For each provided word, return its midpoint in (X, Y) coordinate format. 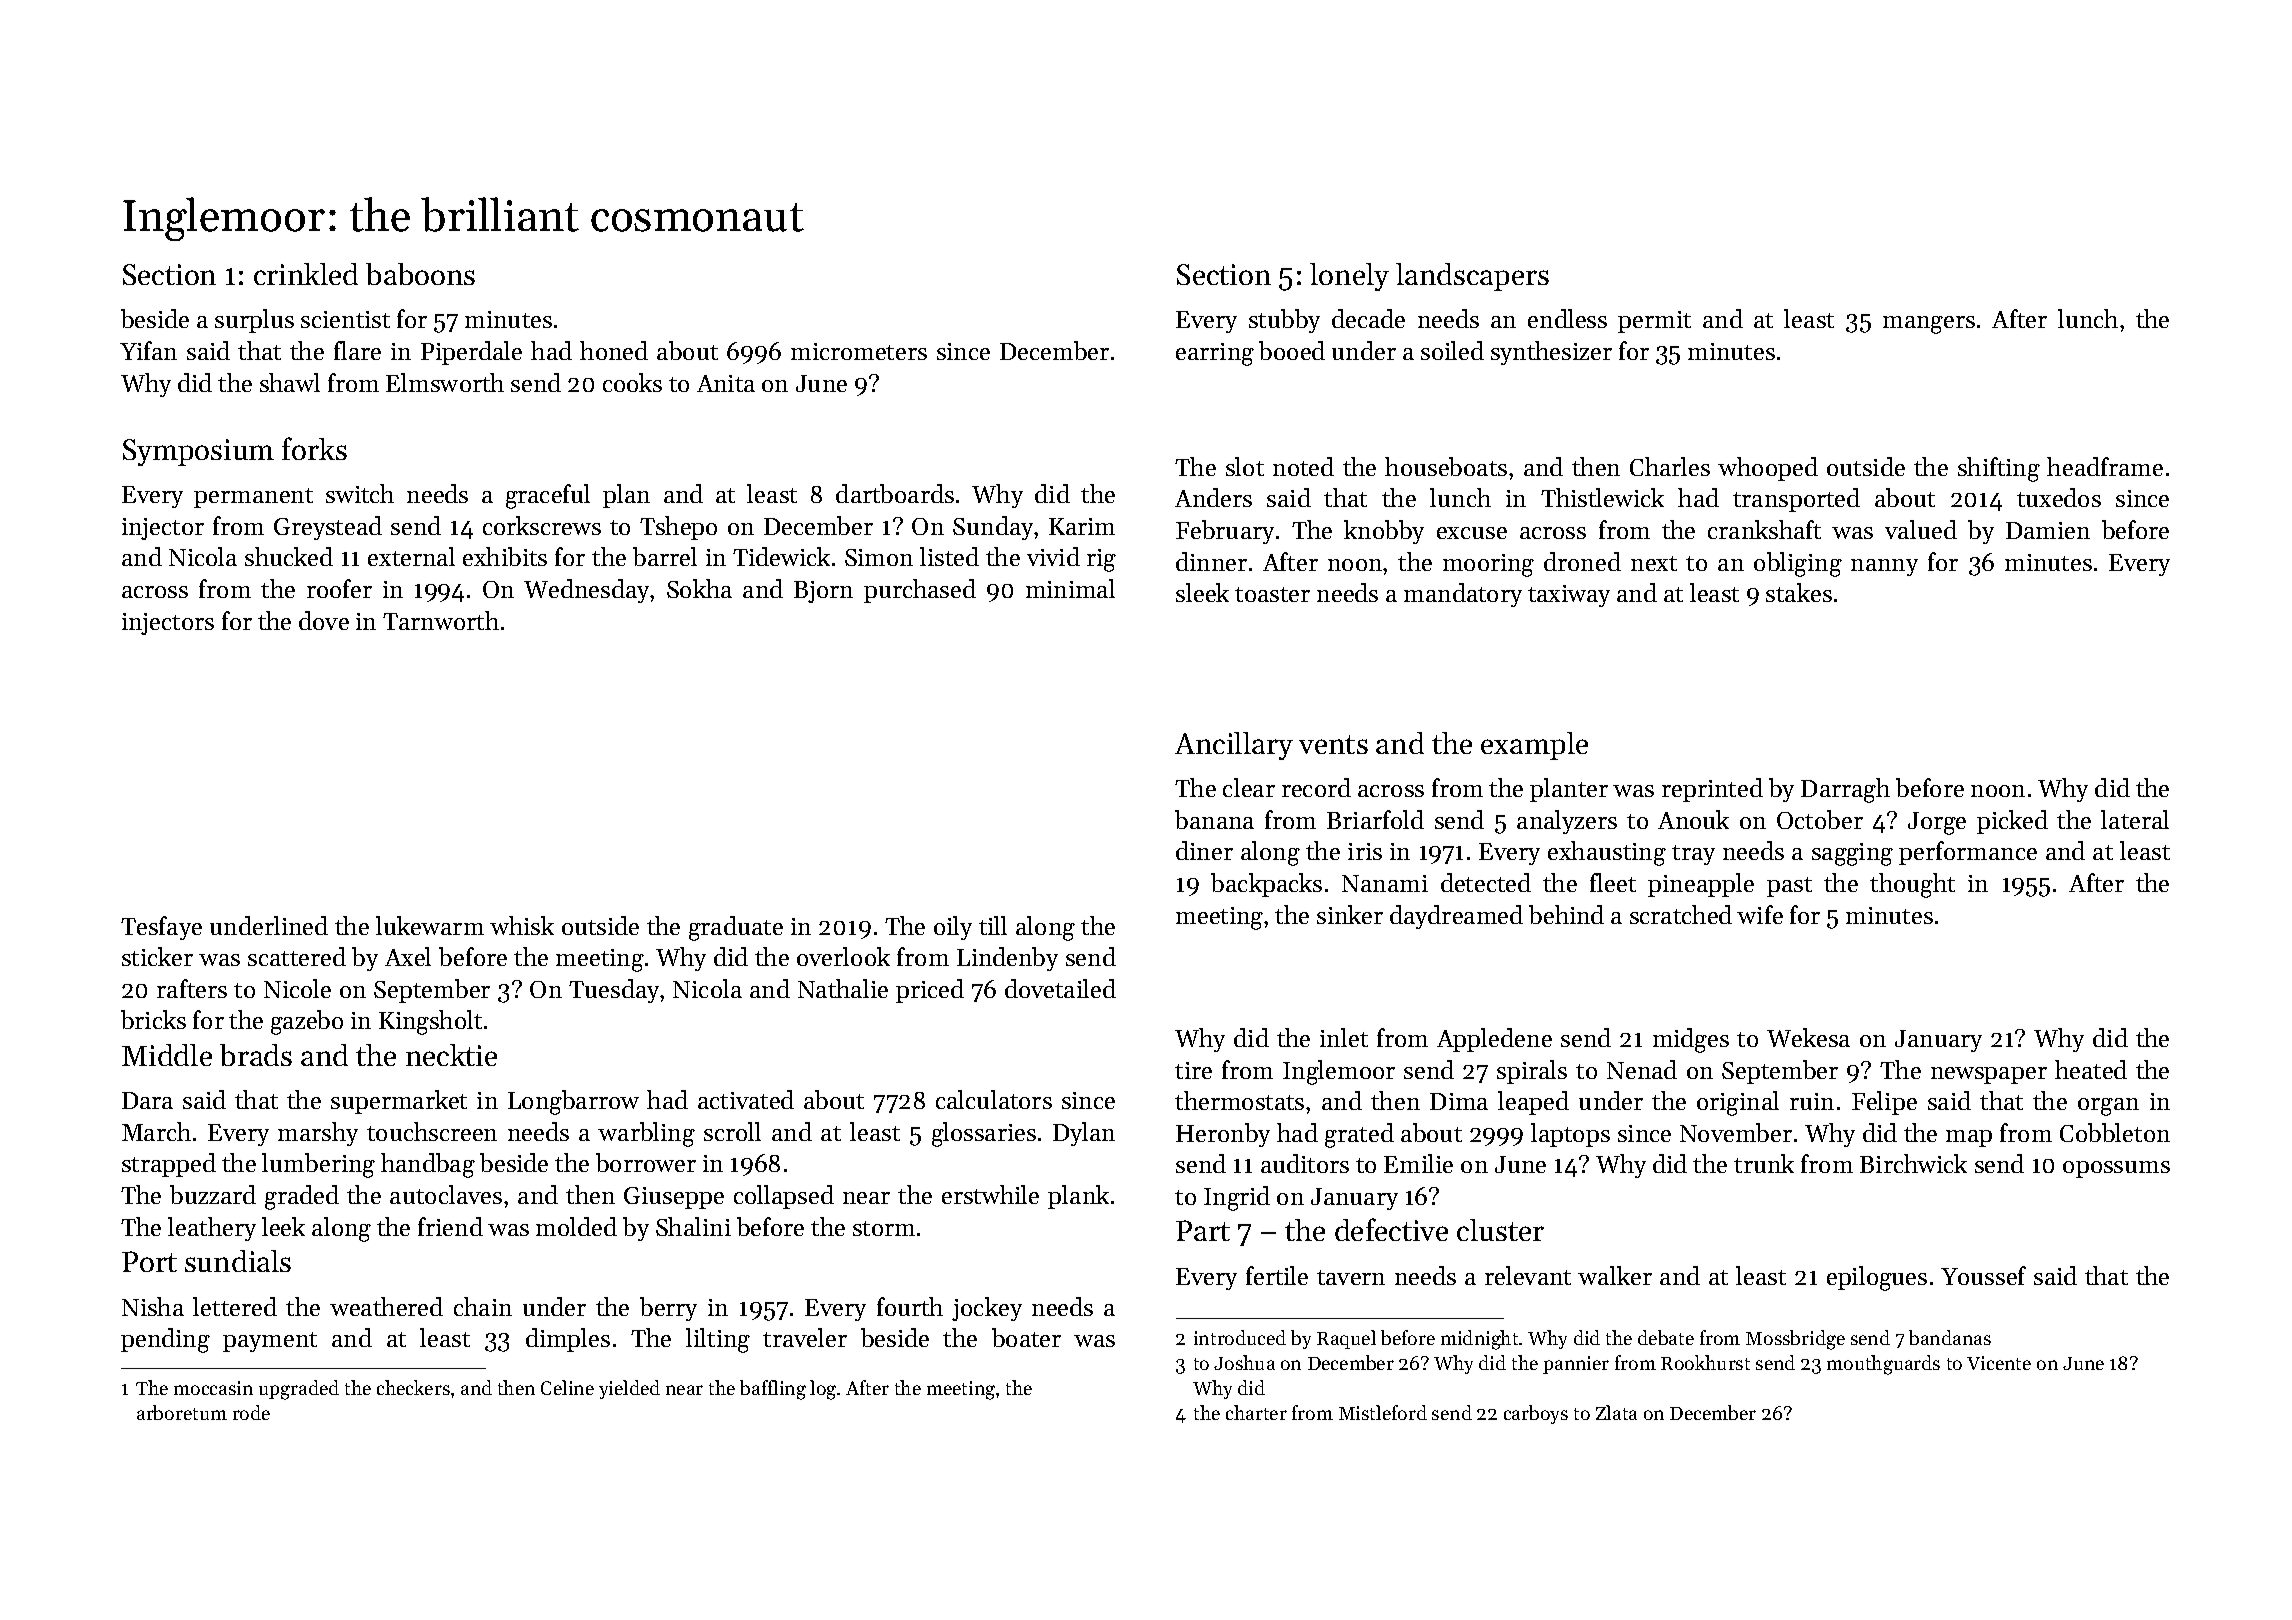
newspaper (1989, 1075)
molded (576, 1226)
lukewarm (430, 925)
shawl (290, 382)
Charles (1670, 466)
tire (1193, 1070)
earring (1215, 354)
